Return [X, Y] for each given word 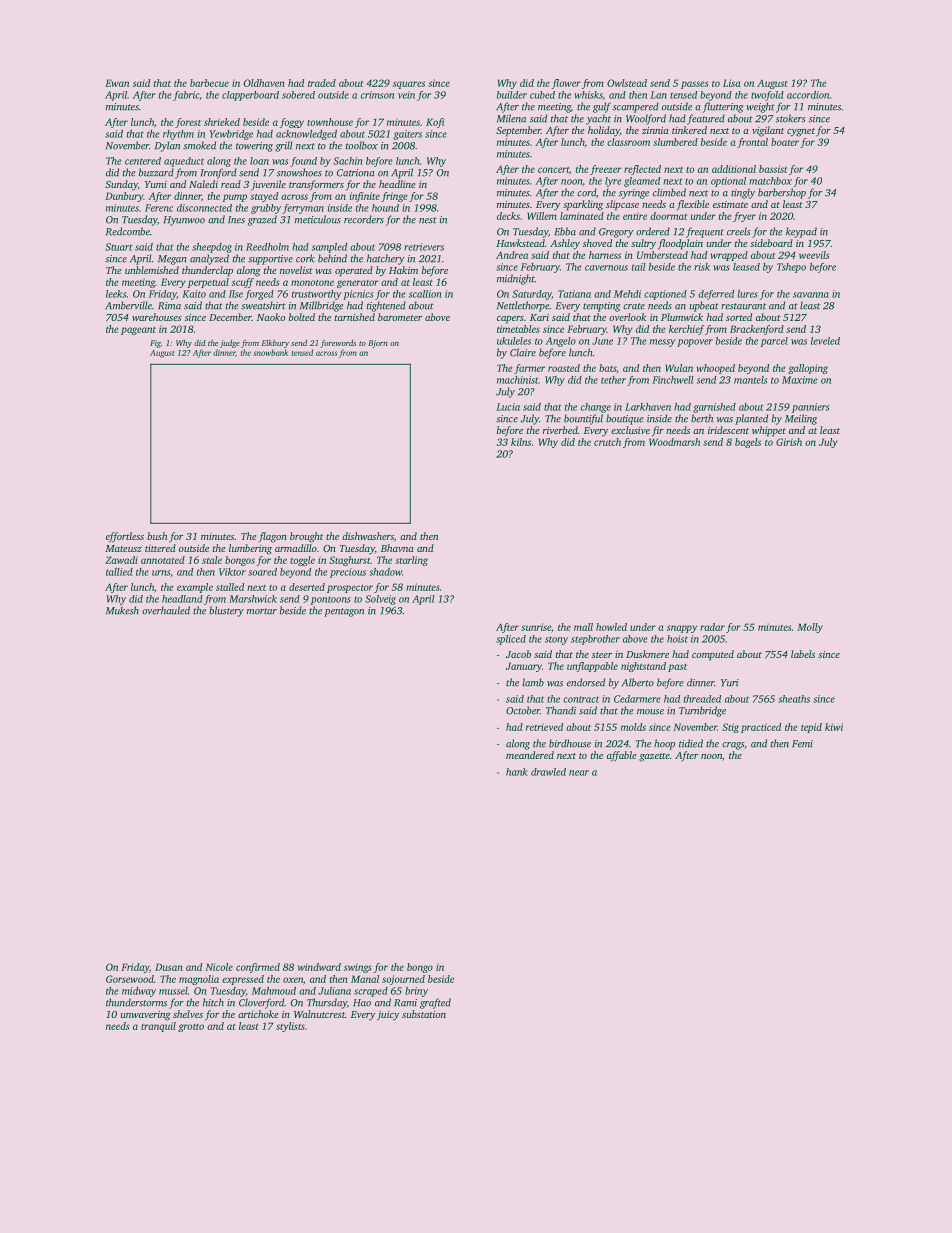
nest [428, 220]
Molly [810, 628]
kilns [521, 442]
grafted [435, 1003]
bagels [748, 443]
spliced [511, 640]
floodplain [680, 244]
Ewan [117, 83]
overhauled [166, 610]
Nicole [219, 967]
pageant [138, 331]
